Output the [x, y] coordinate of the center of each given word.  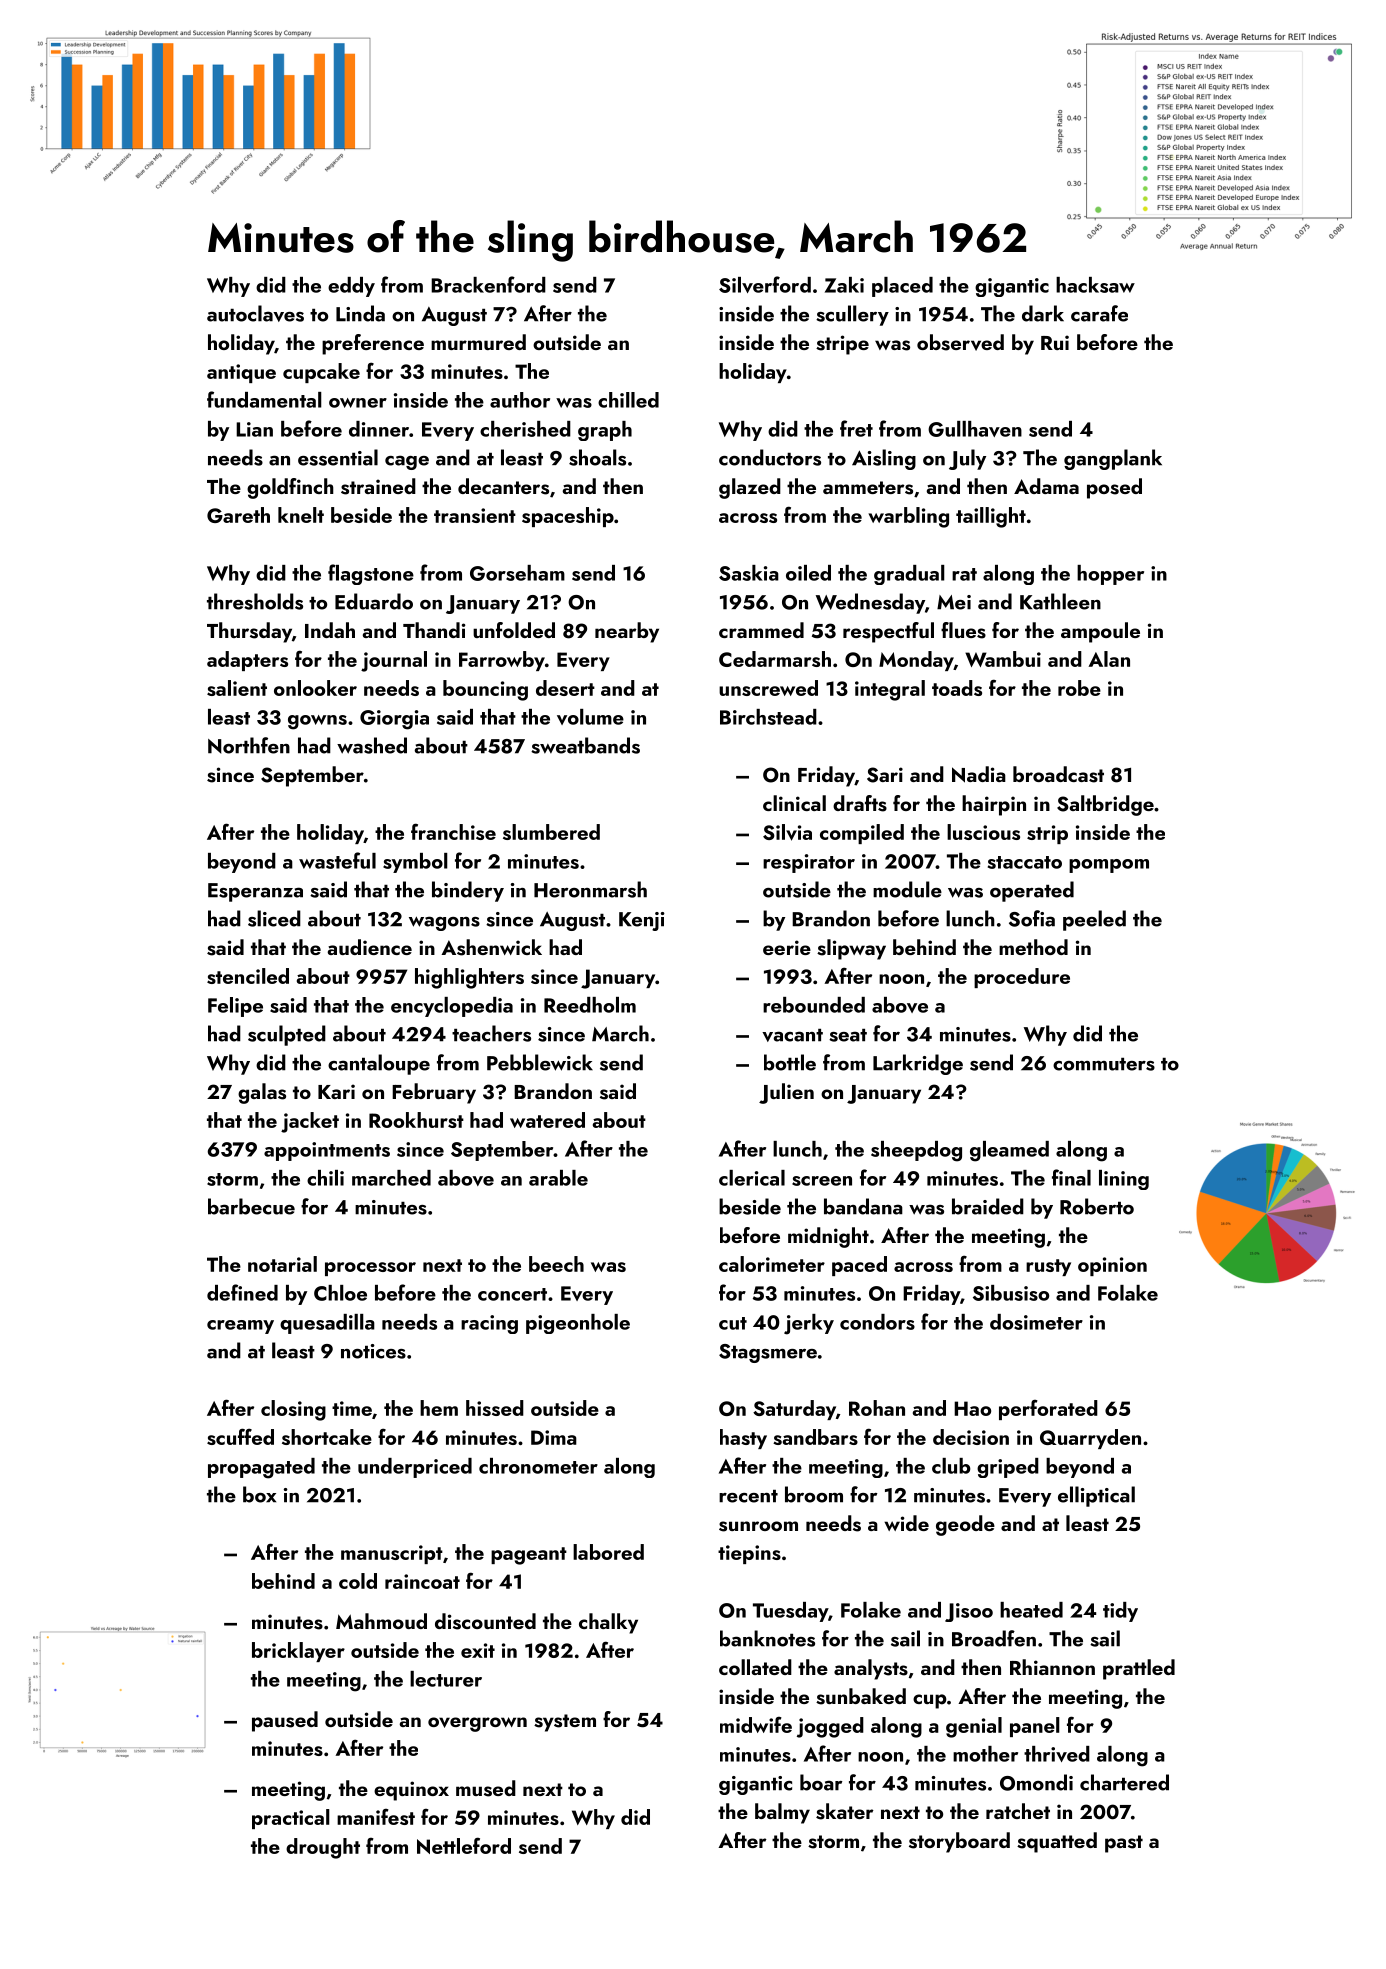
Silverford [765, 284]
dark [1043, 313]
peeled [1094, 920]
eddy [351, 287]
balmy [782, 1813]
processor [370, 1269]
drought [323, 1848]
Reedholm [590, 1005]
